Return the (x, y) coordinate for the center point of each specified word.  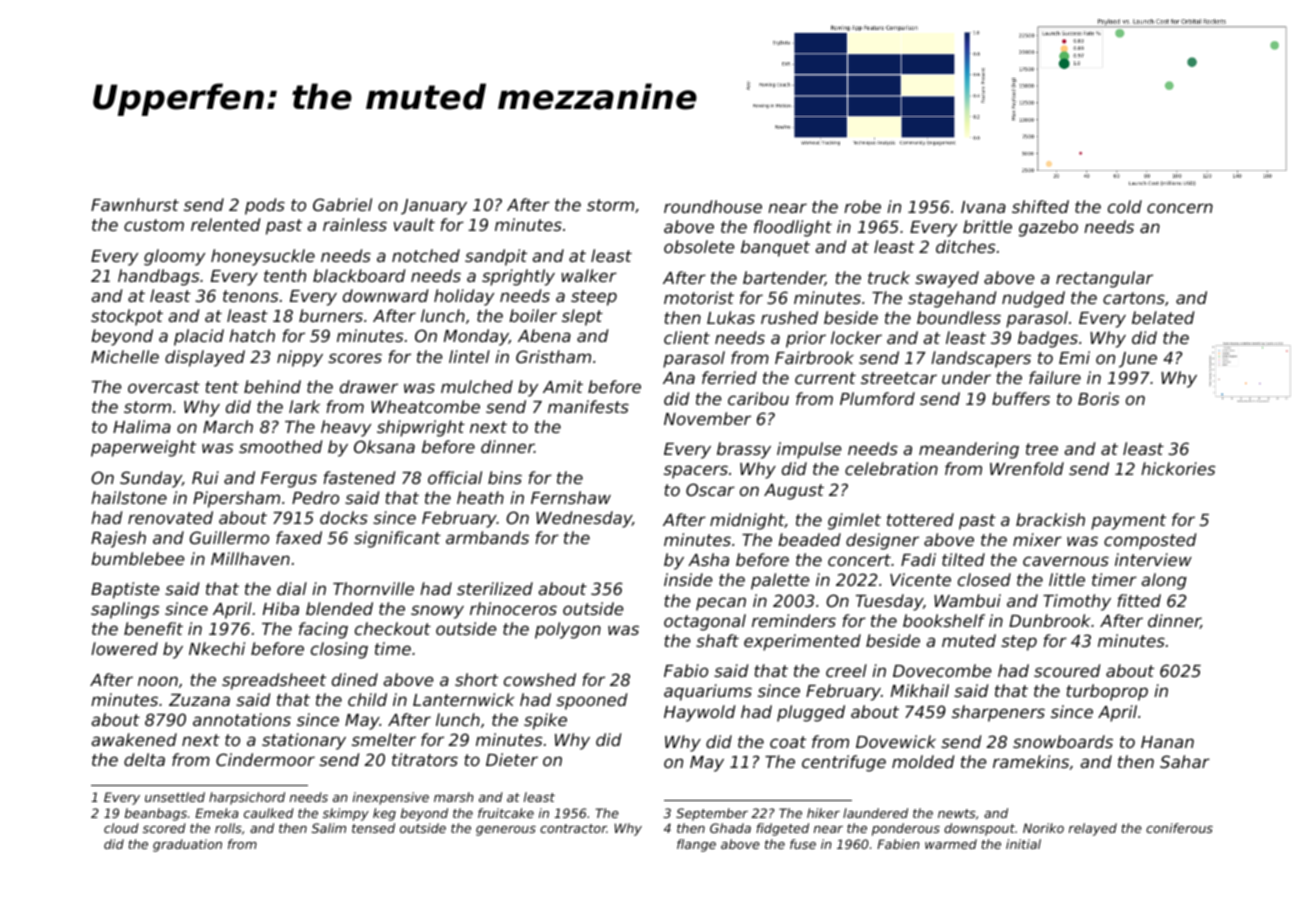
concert (859, 560)
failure (1055, 377)
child (367, 699)
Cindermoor (265, 759)
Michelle (125, 356)
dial (292, 588)
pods (265, 206)
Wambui (967, 600)
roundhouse (713, 206)
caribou (758, 398)
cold (1125, 206)
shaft (717, 640)
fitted (1139, 600)
